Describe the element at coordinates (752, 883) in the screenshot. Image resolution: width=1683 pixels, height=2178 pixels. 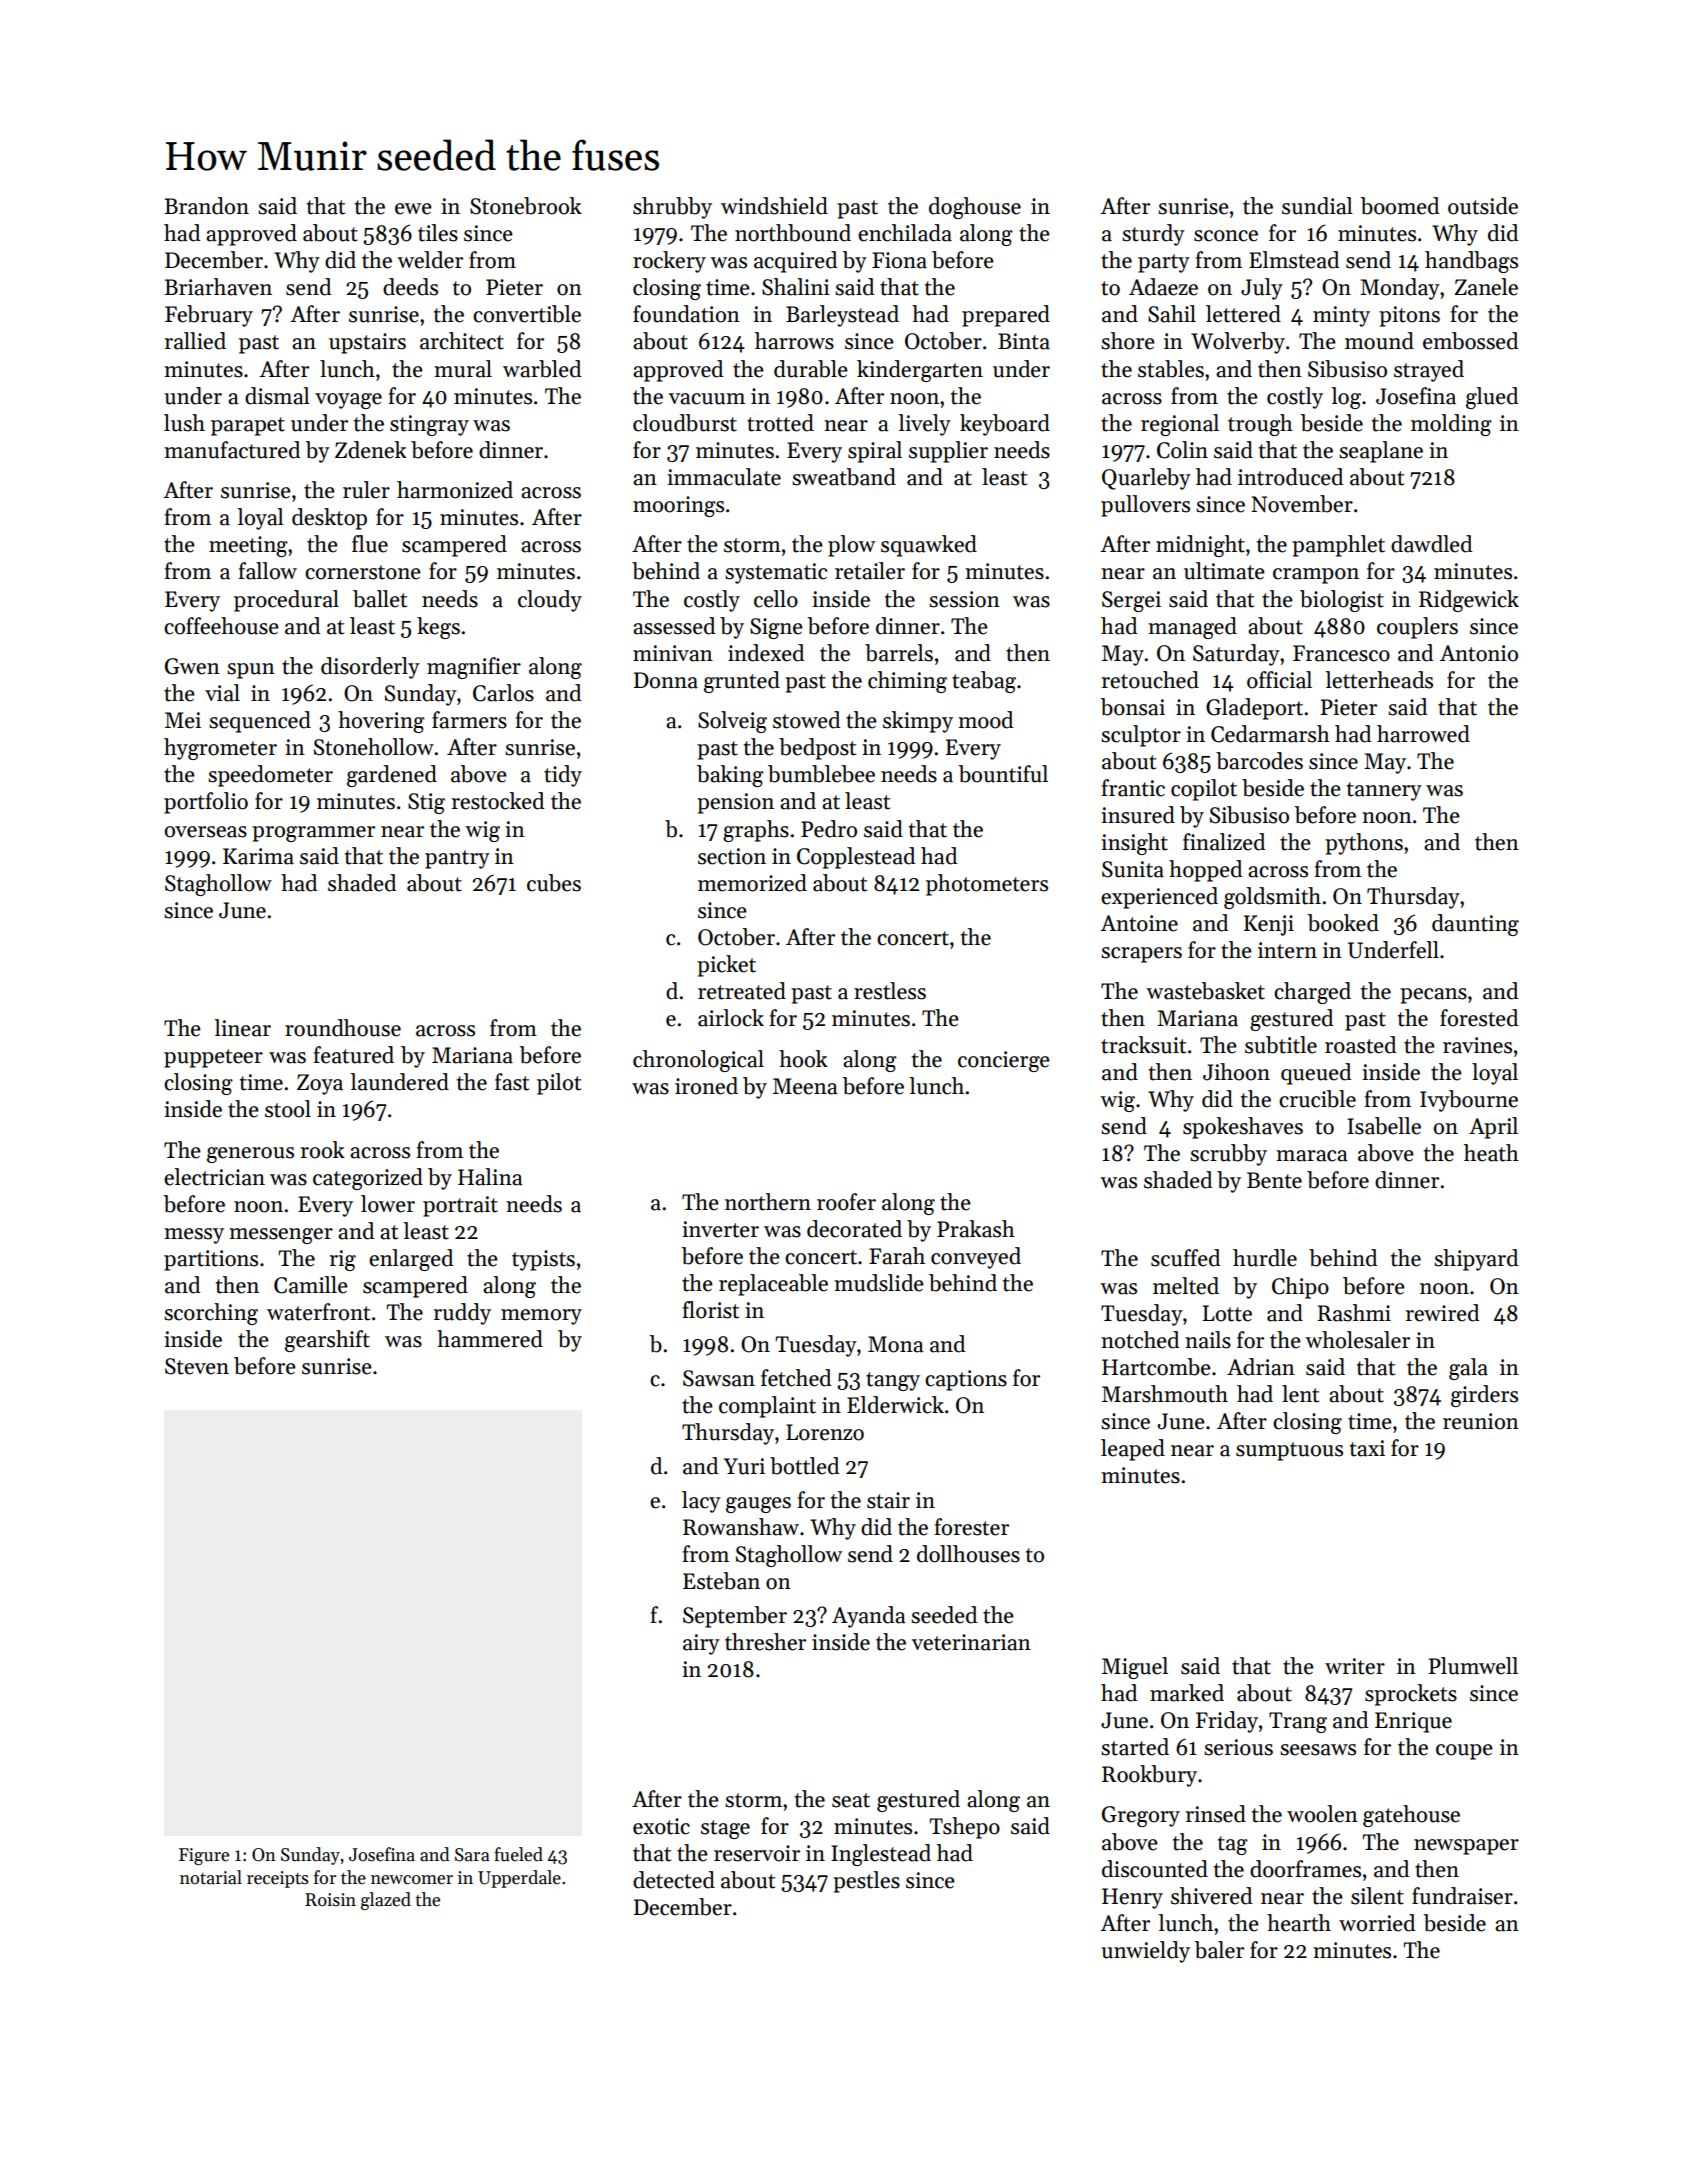
I see `memorized` at that location.
